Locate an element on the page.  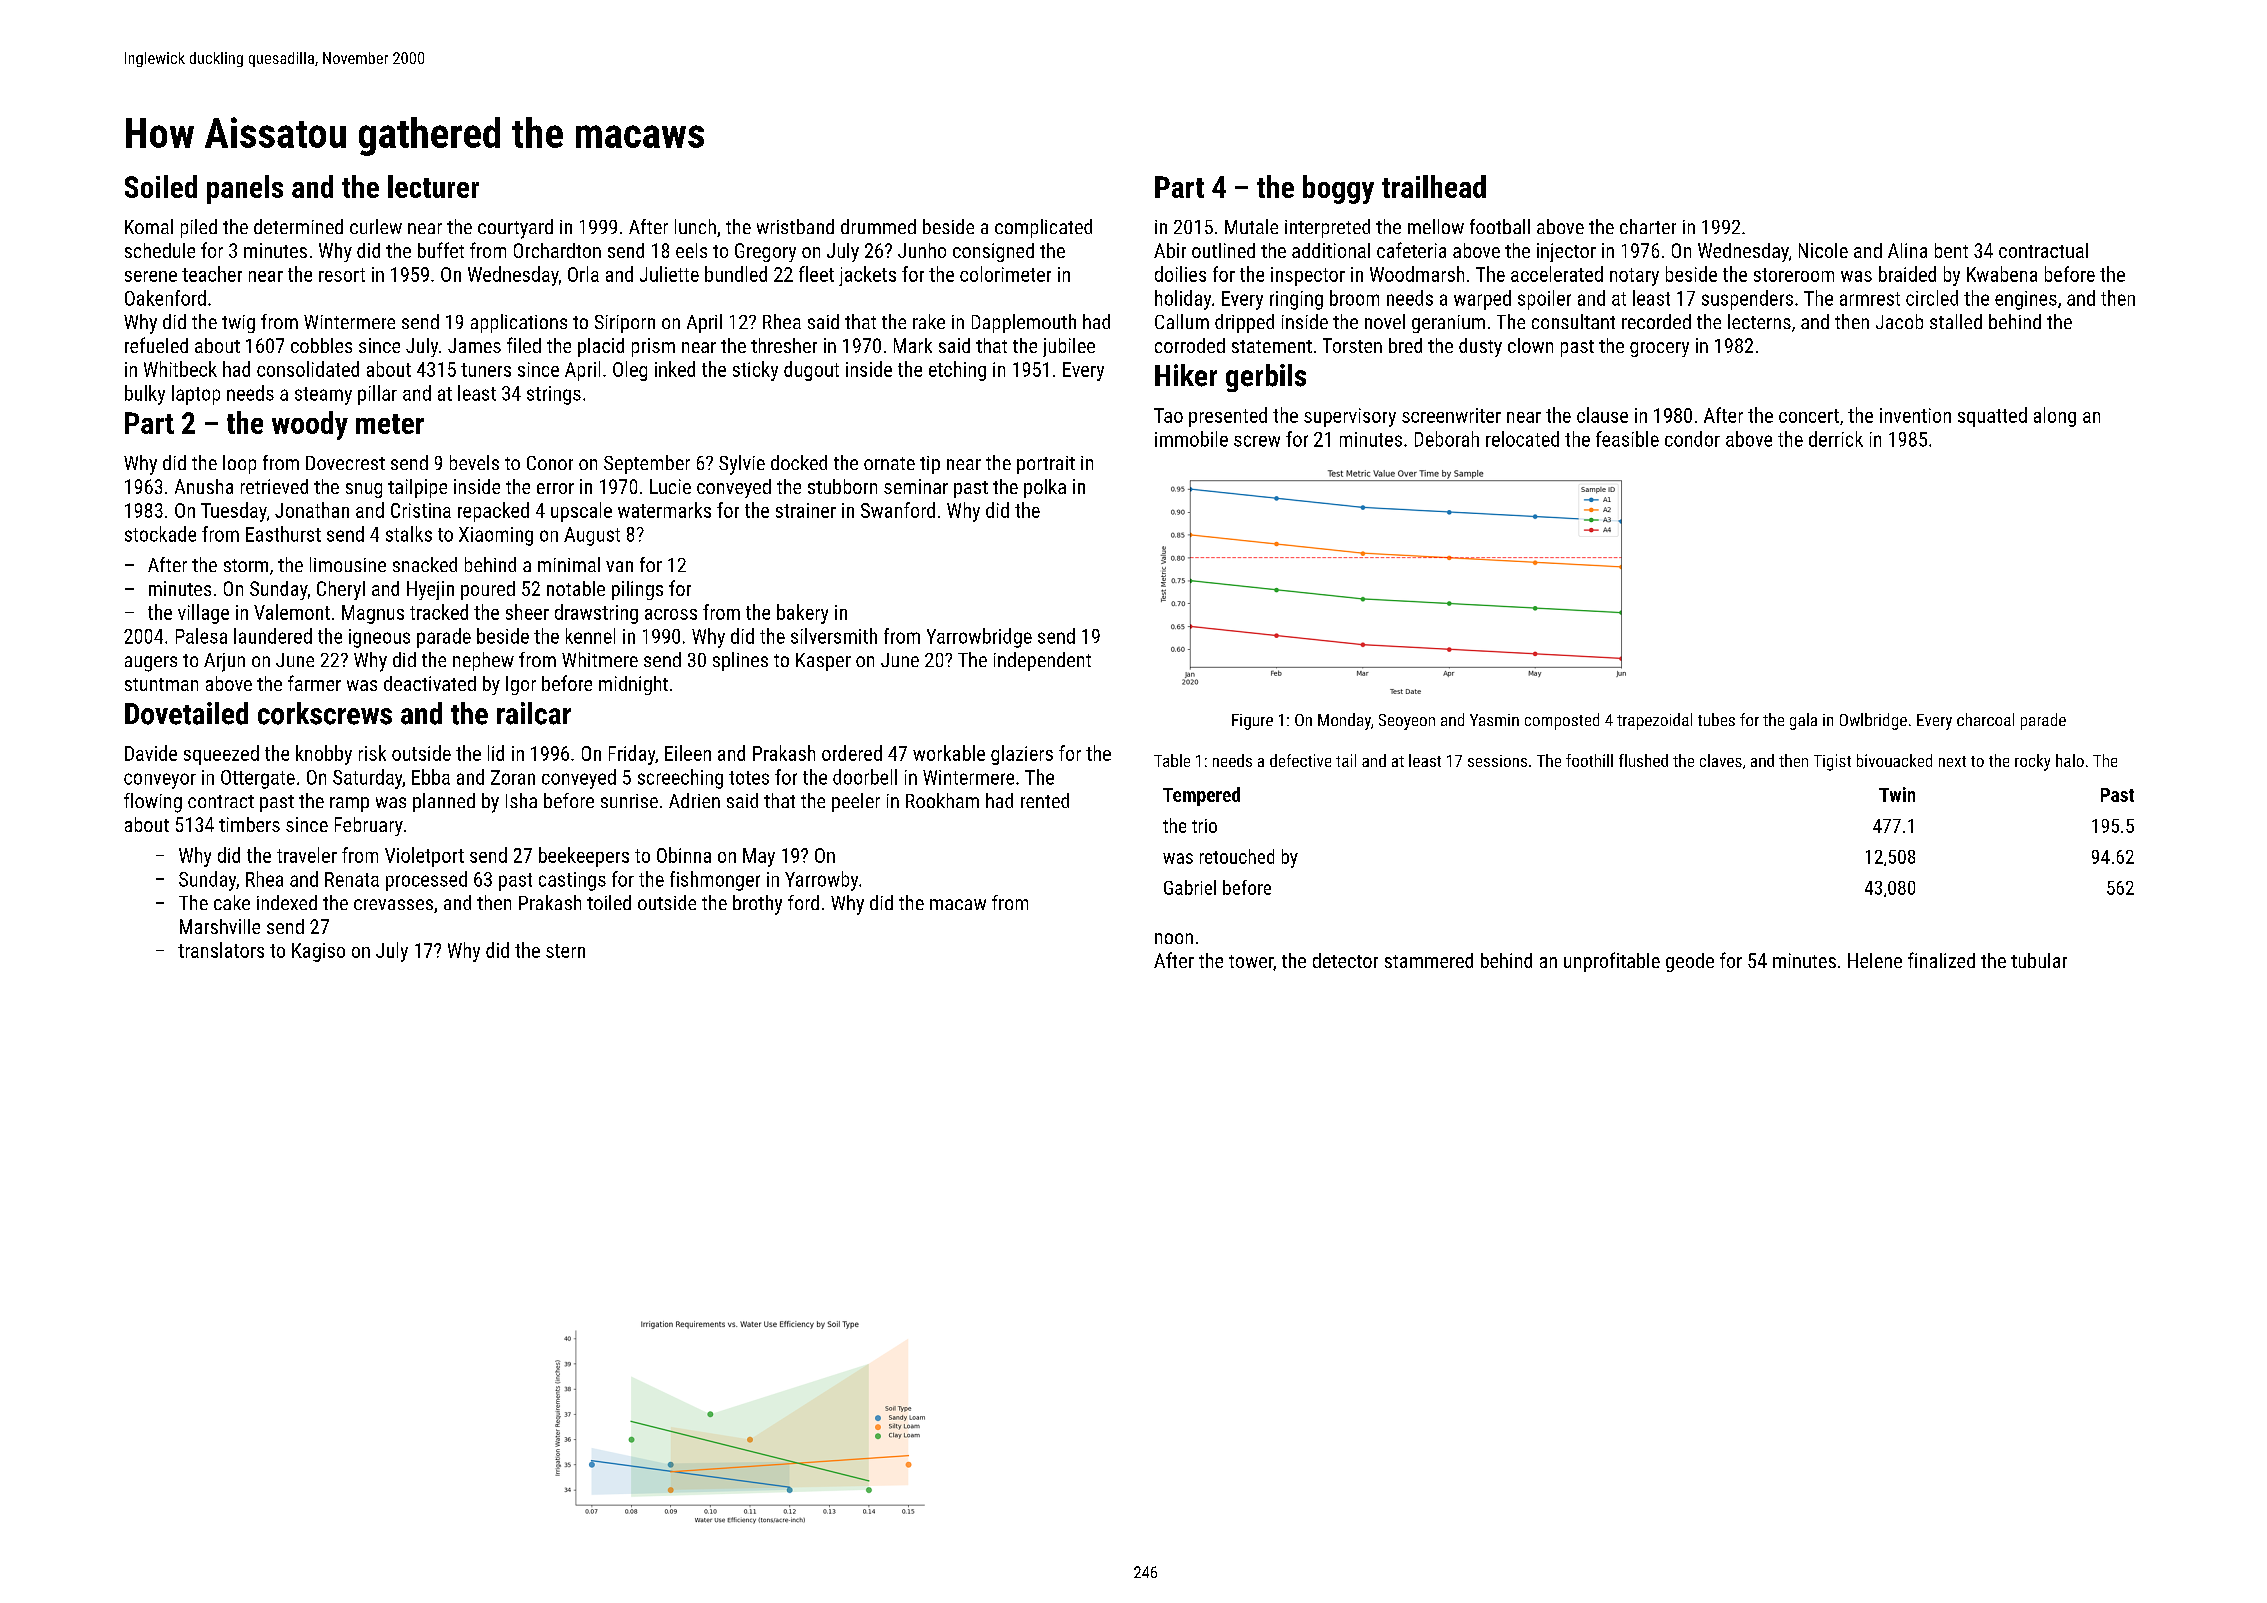
boggy is located at coordinates (1338, 189).
